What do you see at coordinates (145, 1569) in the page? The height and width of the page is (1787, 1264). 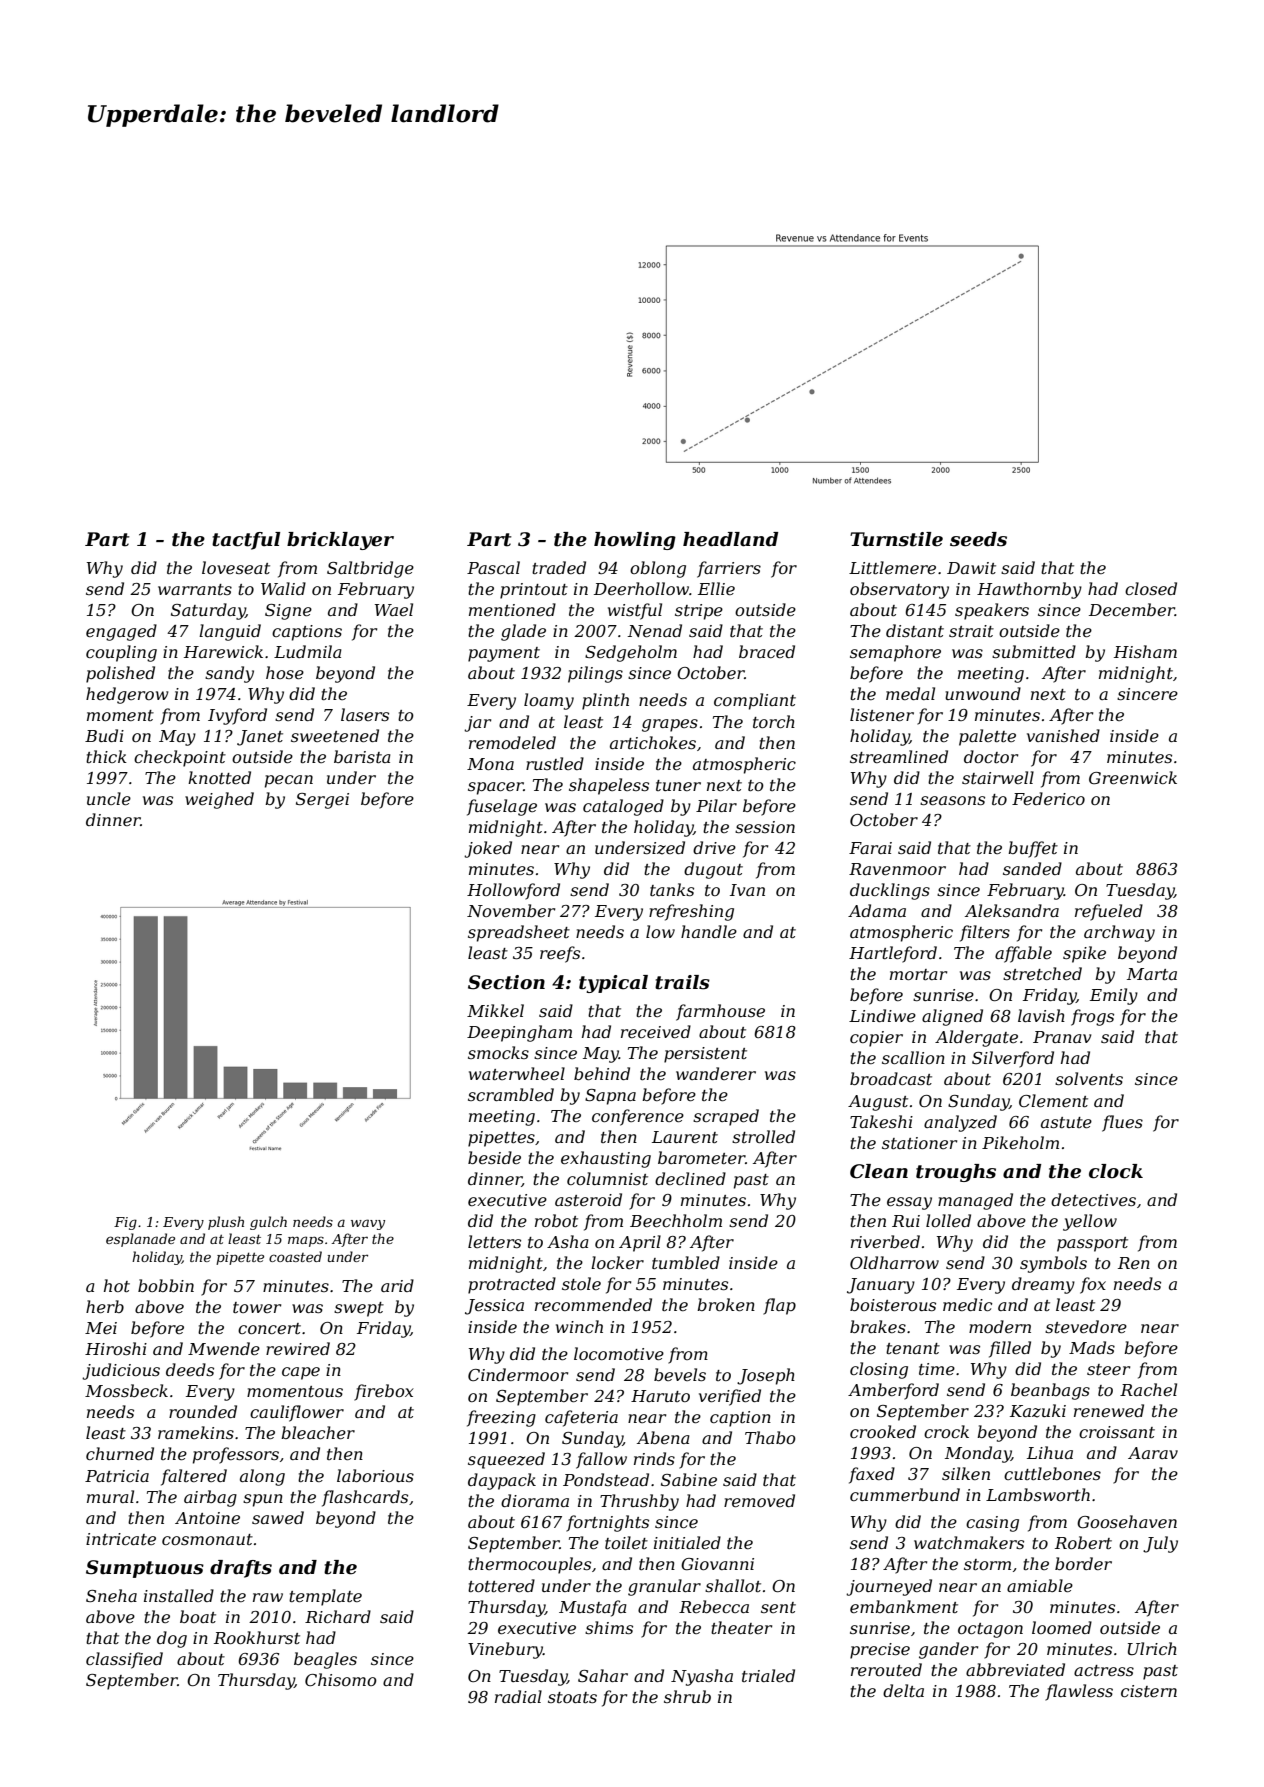 I see `Sumptuous` at bounding box center [145, 1569].
